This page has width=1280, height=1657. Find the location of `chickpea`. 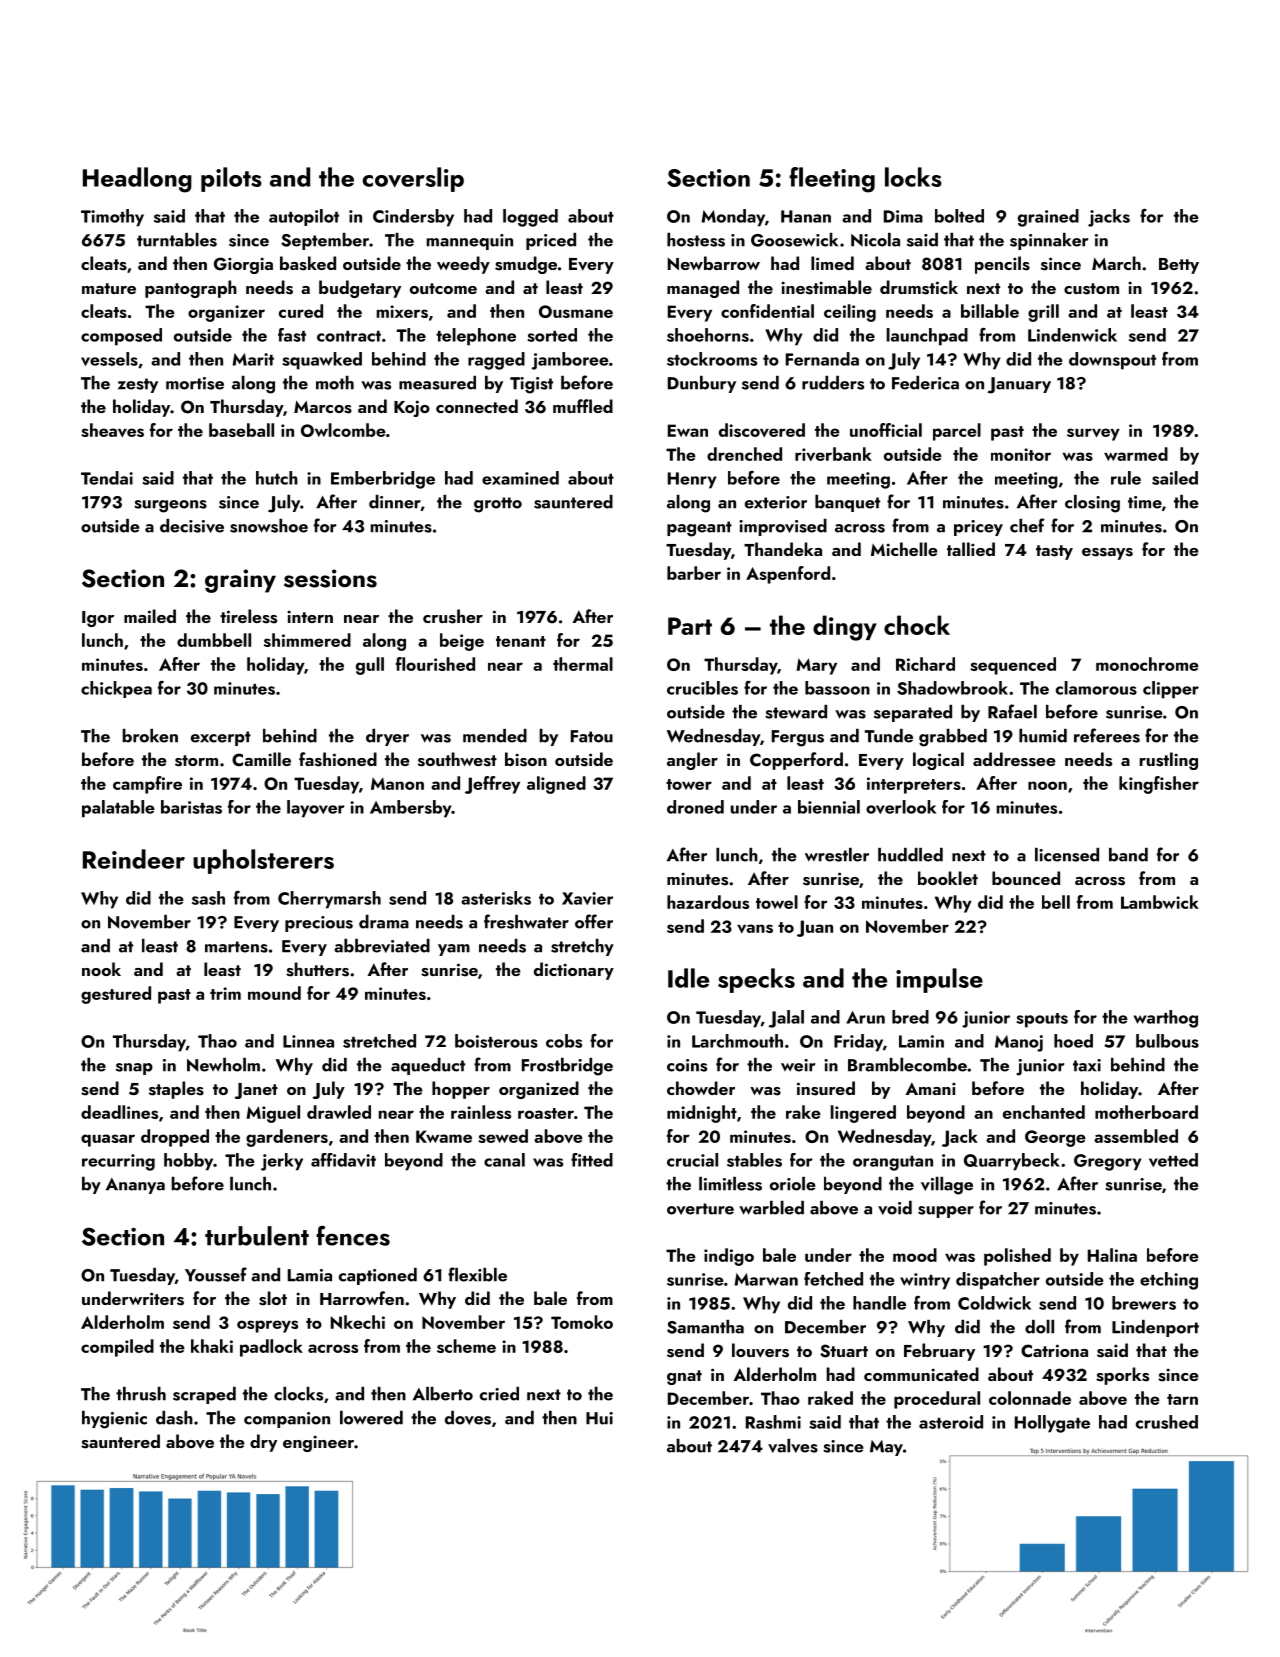

chickpea is located at coordinates (116, 689).
